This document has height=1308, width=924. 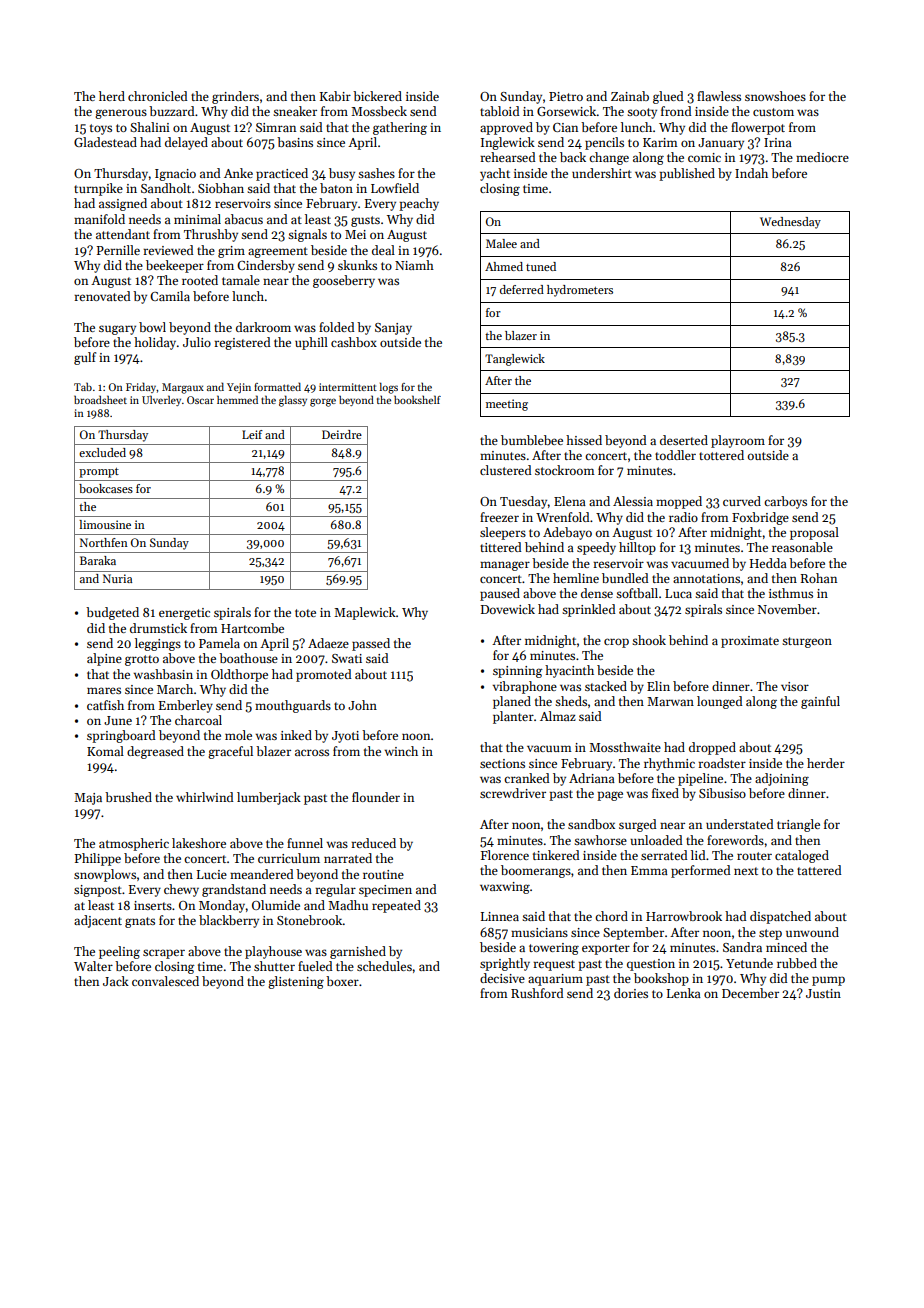 I want to click on glistening, so click(x=296, y=982).
